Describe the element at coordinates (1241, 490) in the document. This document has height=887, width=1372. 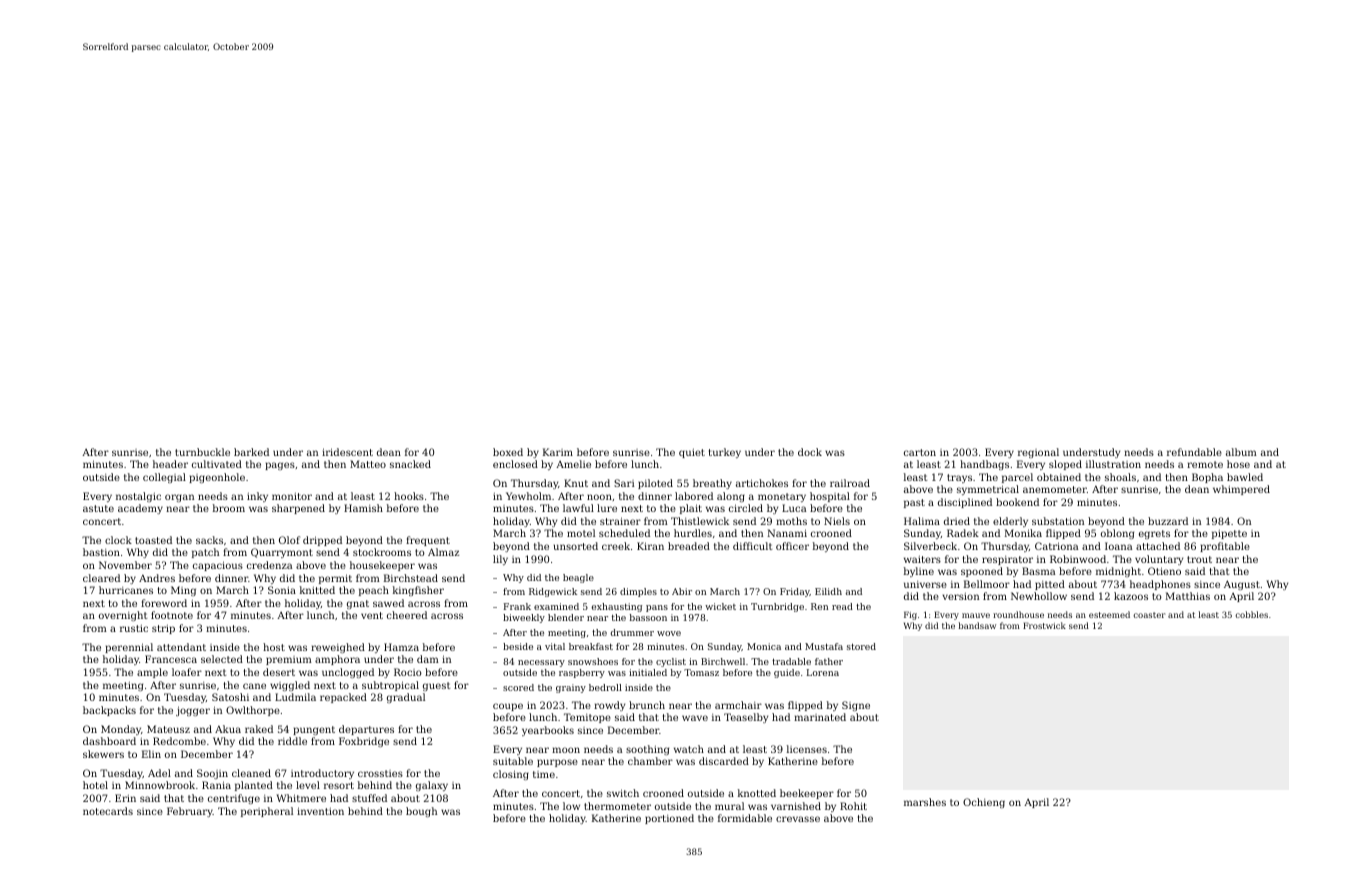
I see `whimpered` at that location.
